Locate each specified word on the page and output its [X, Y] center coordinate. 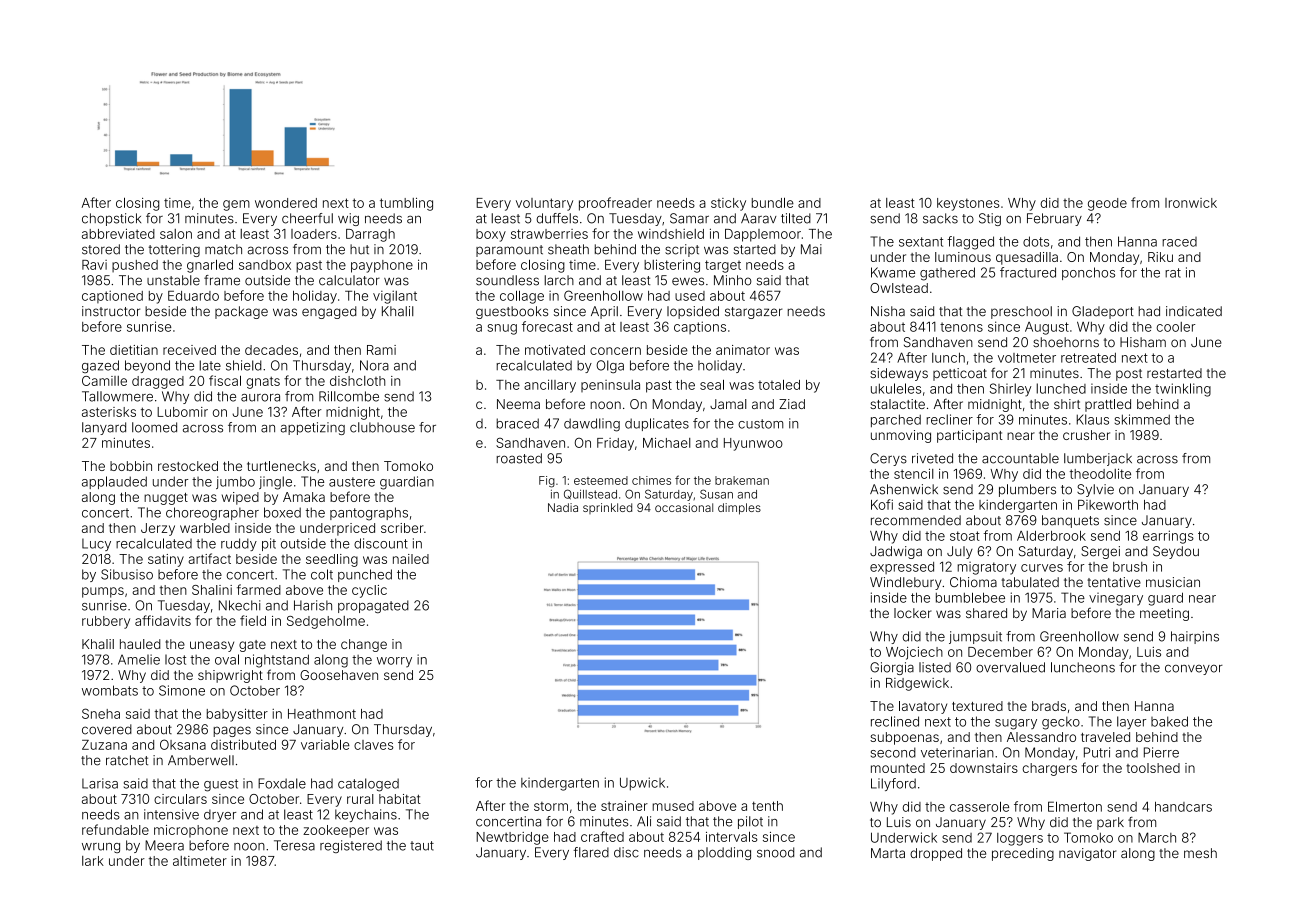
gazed [100, 366]
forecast [547, 326]
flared [591, 852]
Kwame [893, 272]
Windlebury [906, 583]
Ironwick [1191, 203]
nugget [166, 499]
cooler [1175, 327]
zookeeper [336, 831]
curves [1042, 568]
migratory [986, 568]
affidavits [163, 620]
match [223, 249]
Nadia [563, 507]
